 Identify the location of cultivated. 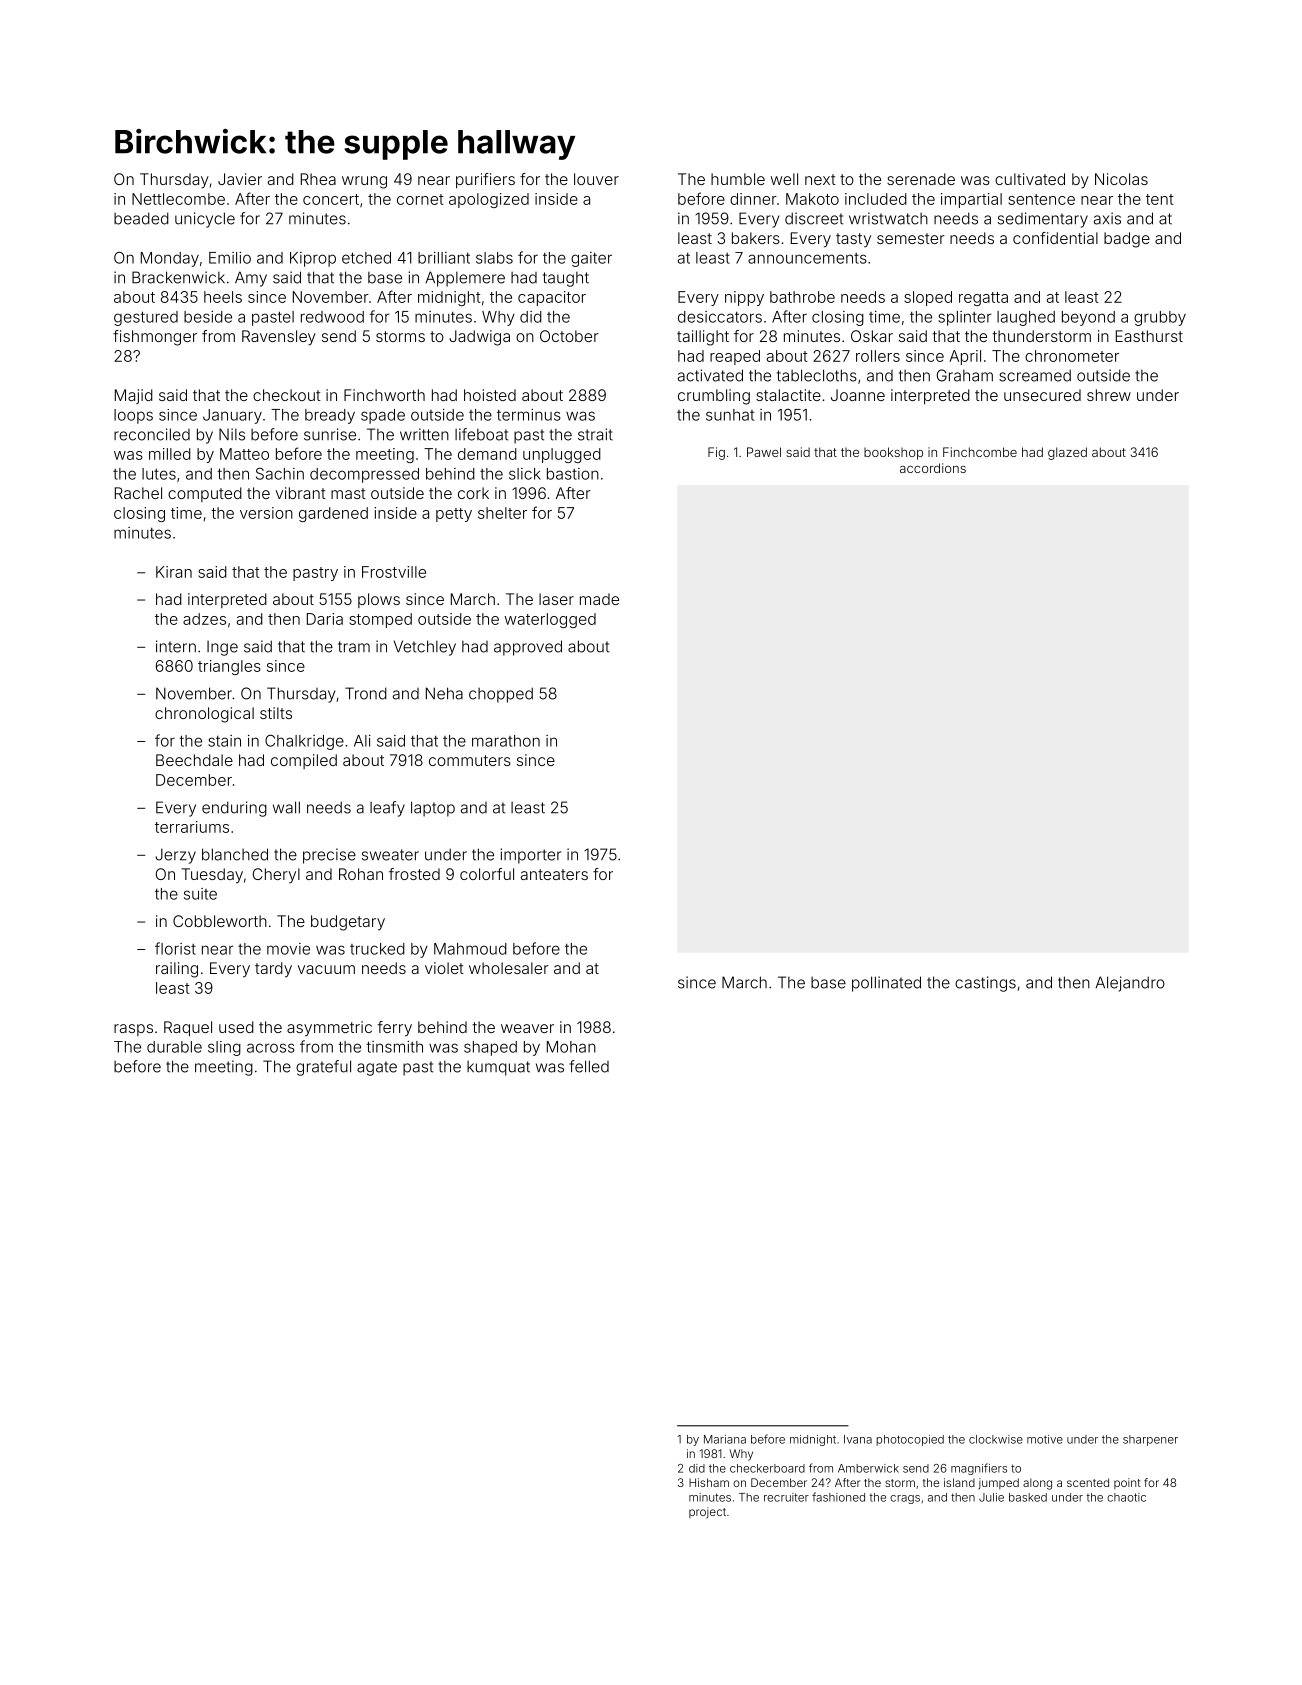
(1030, 179).
